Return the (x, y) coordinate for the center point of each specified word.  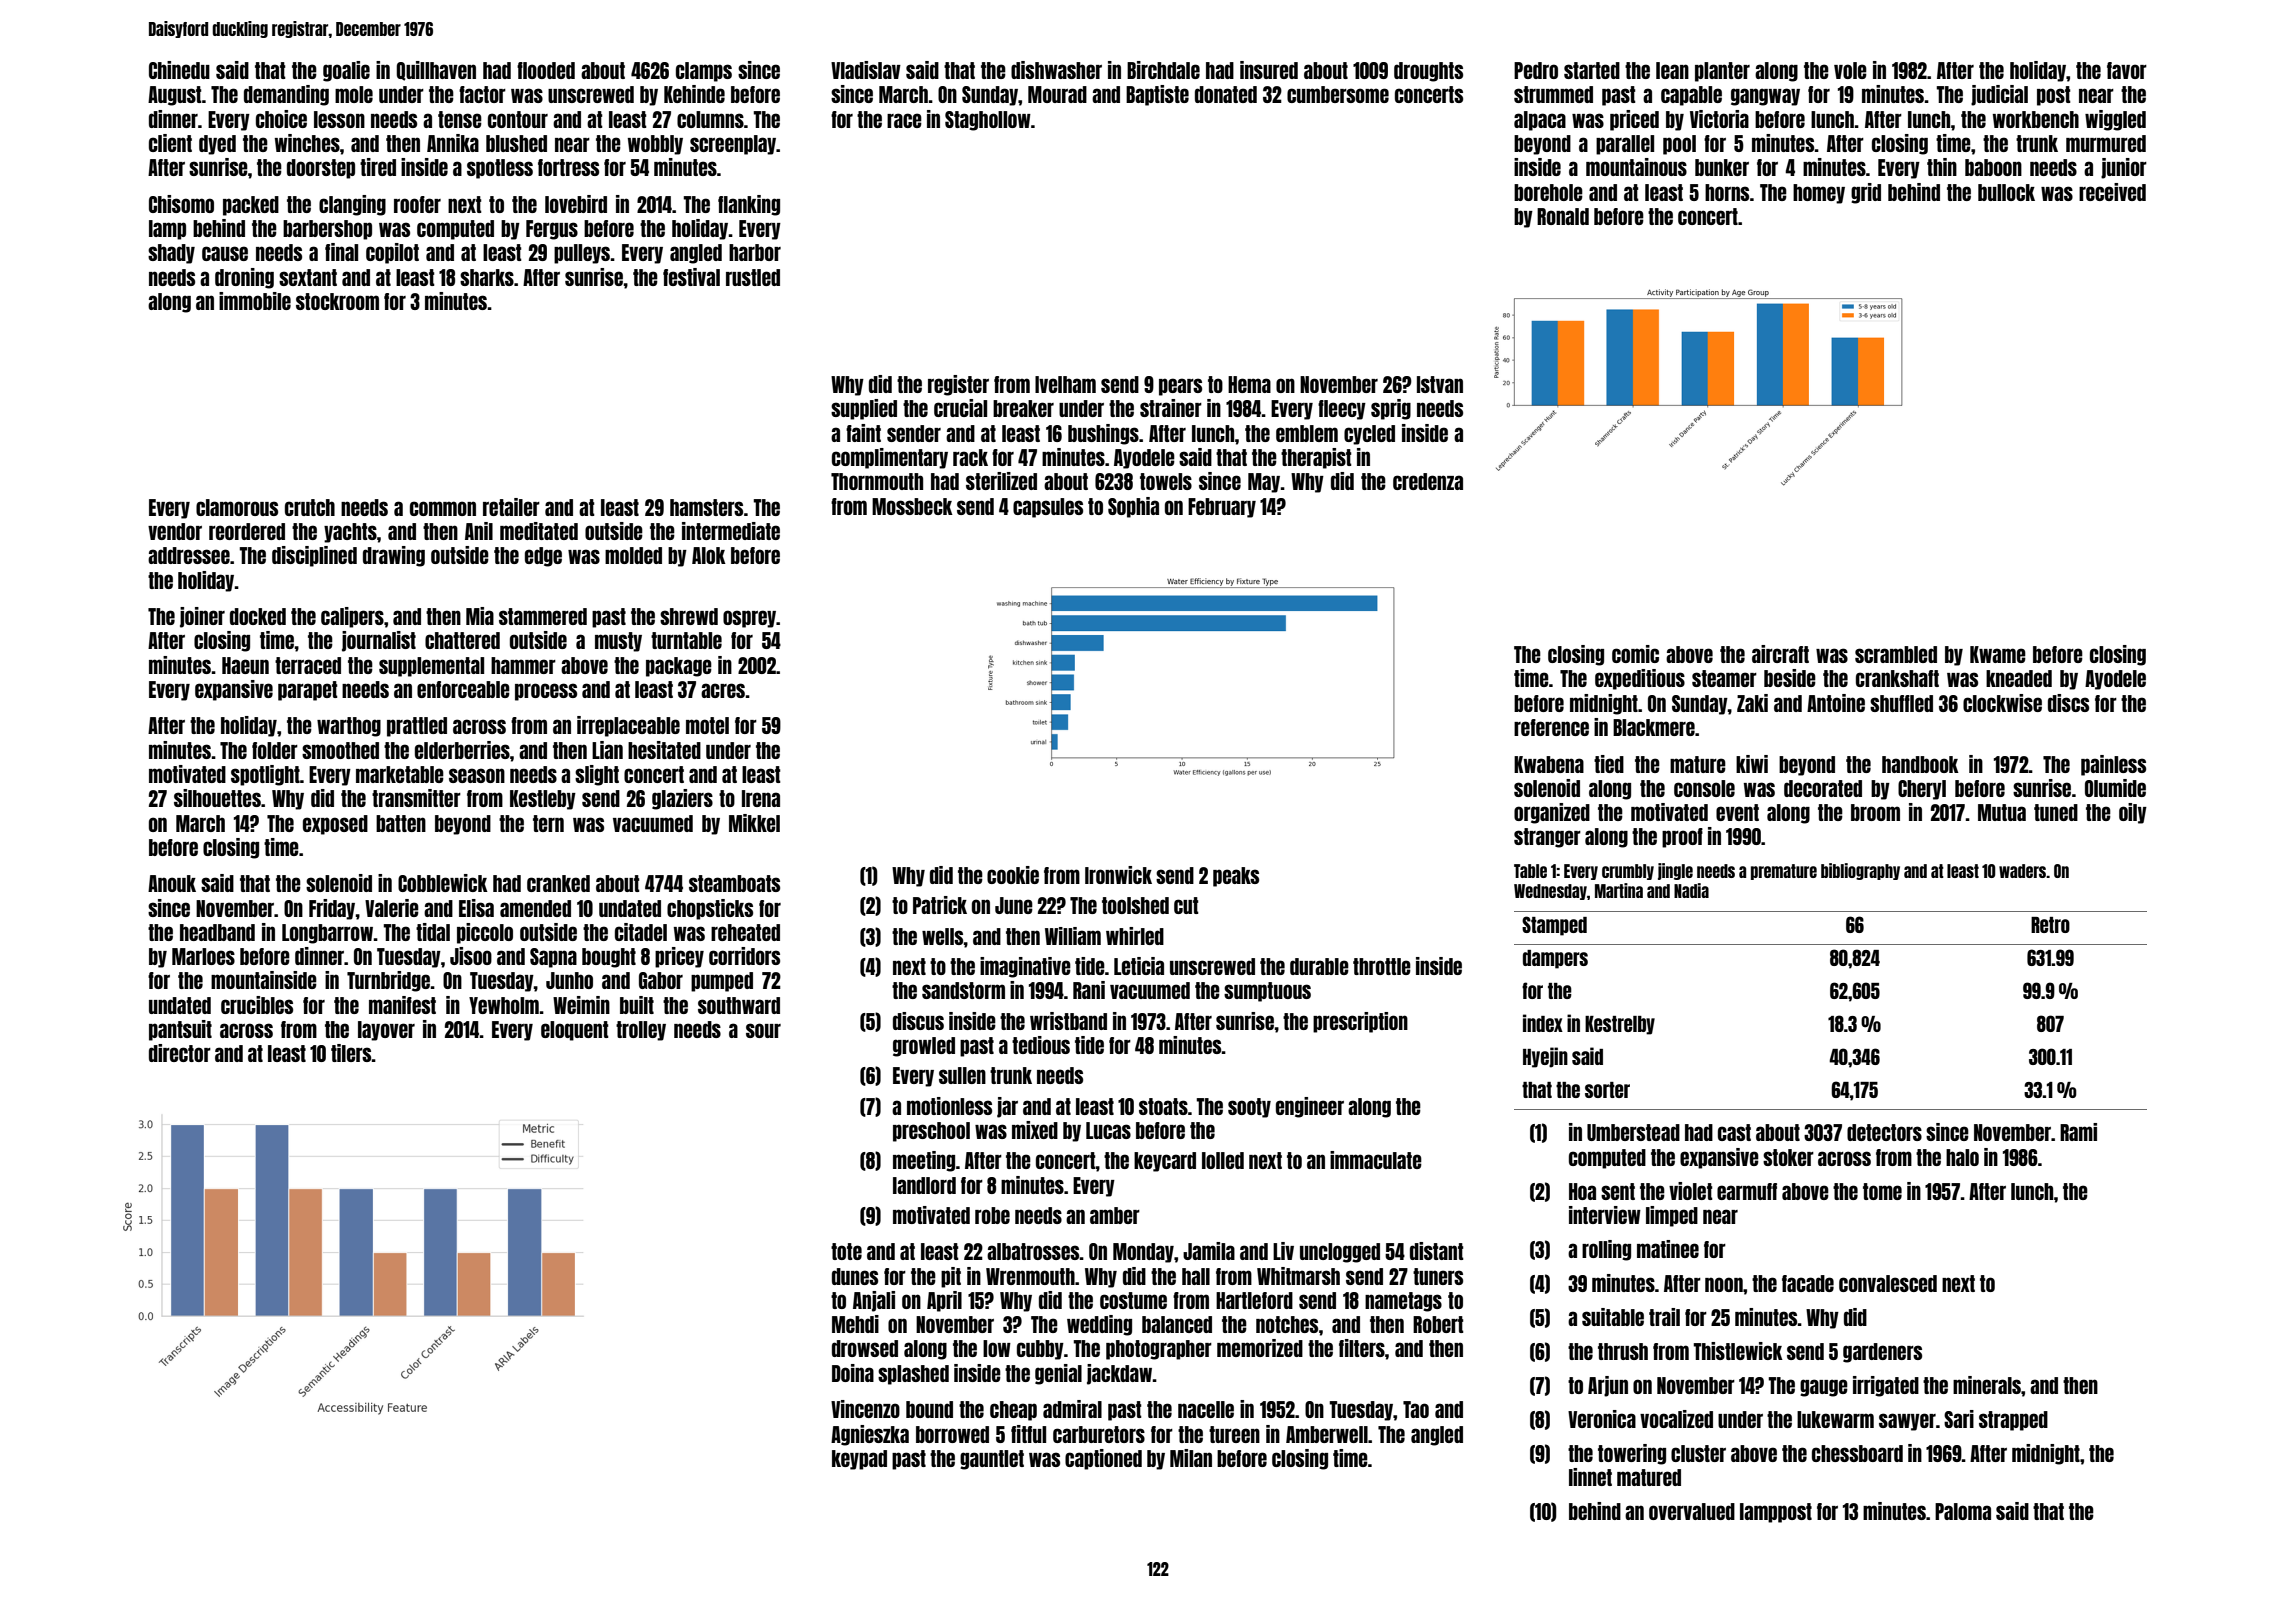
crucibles (257, 1005)
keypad (859, 1460)
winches (307, 143)
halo (1962, 1157)
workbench (2036, 119)
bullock (2006, 192)
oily (2133, 813)
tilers (351, 1053)
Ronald (1563, 216)
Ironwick (1118, 875)
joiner (202, 617)
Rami (2078, 1132)
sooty (1249, 1108)
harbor (755, 252)
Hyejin (1545, 1057)
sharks (487, 277)
